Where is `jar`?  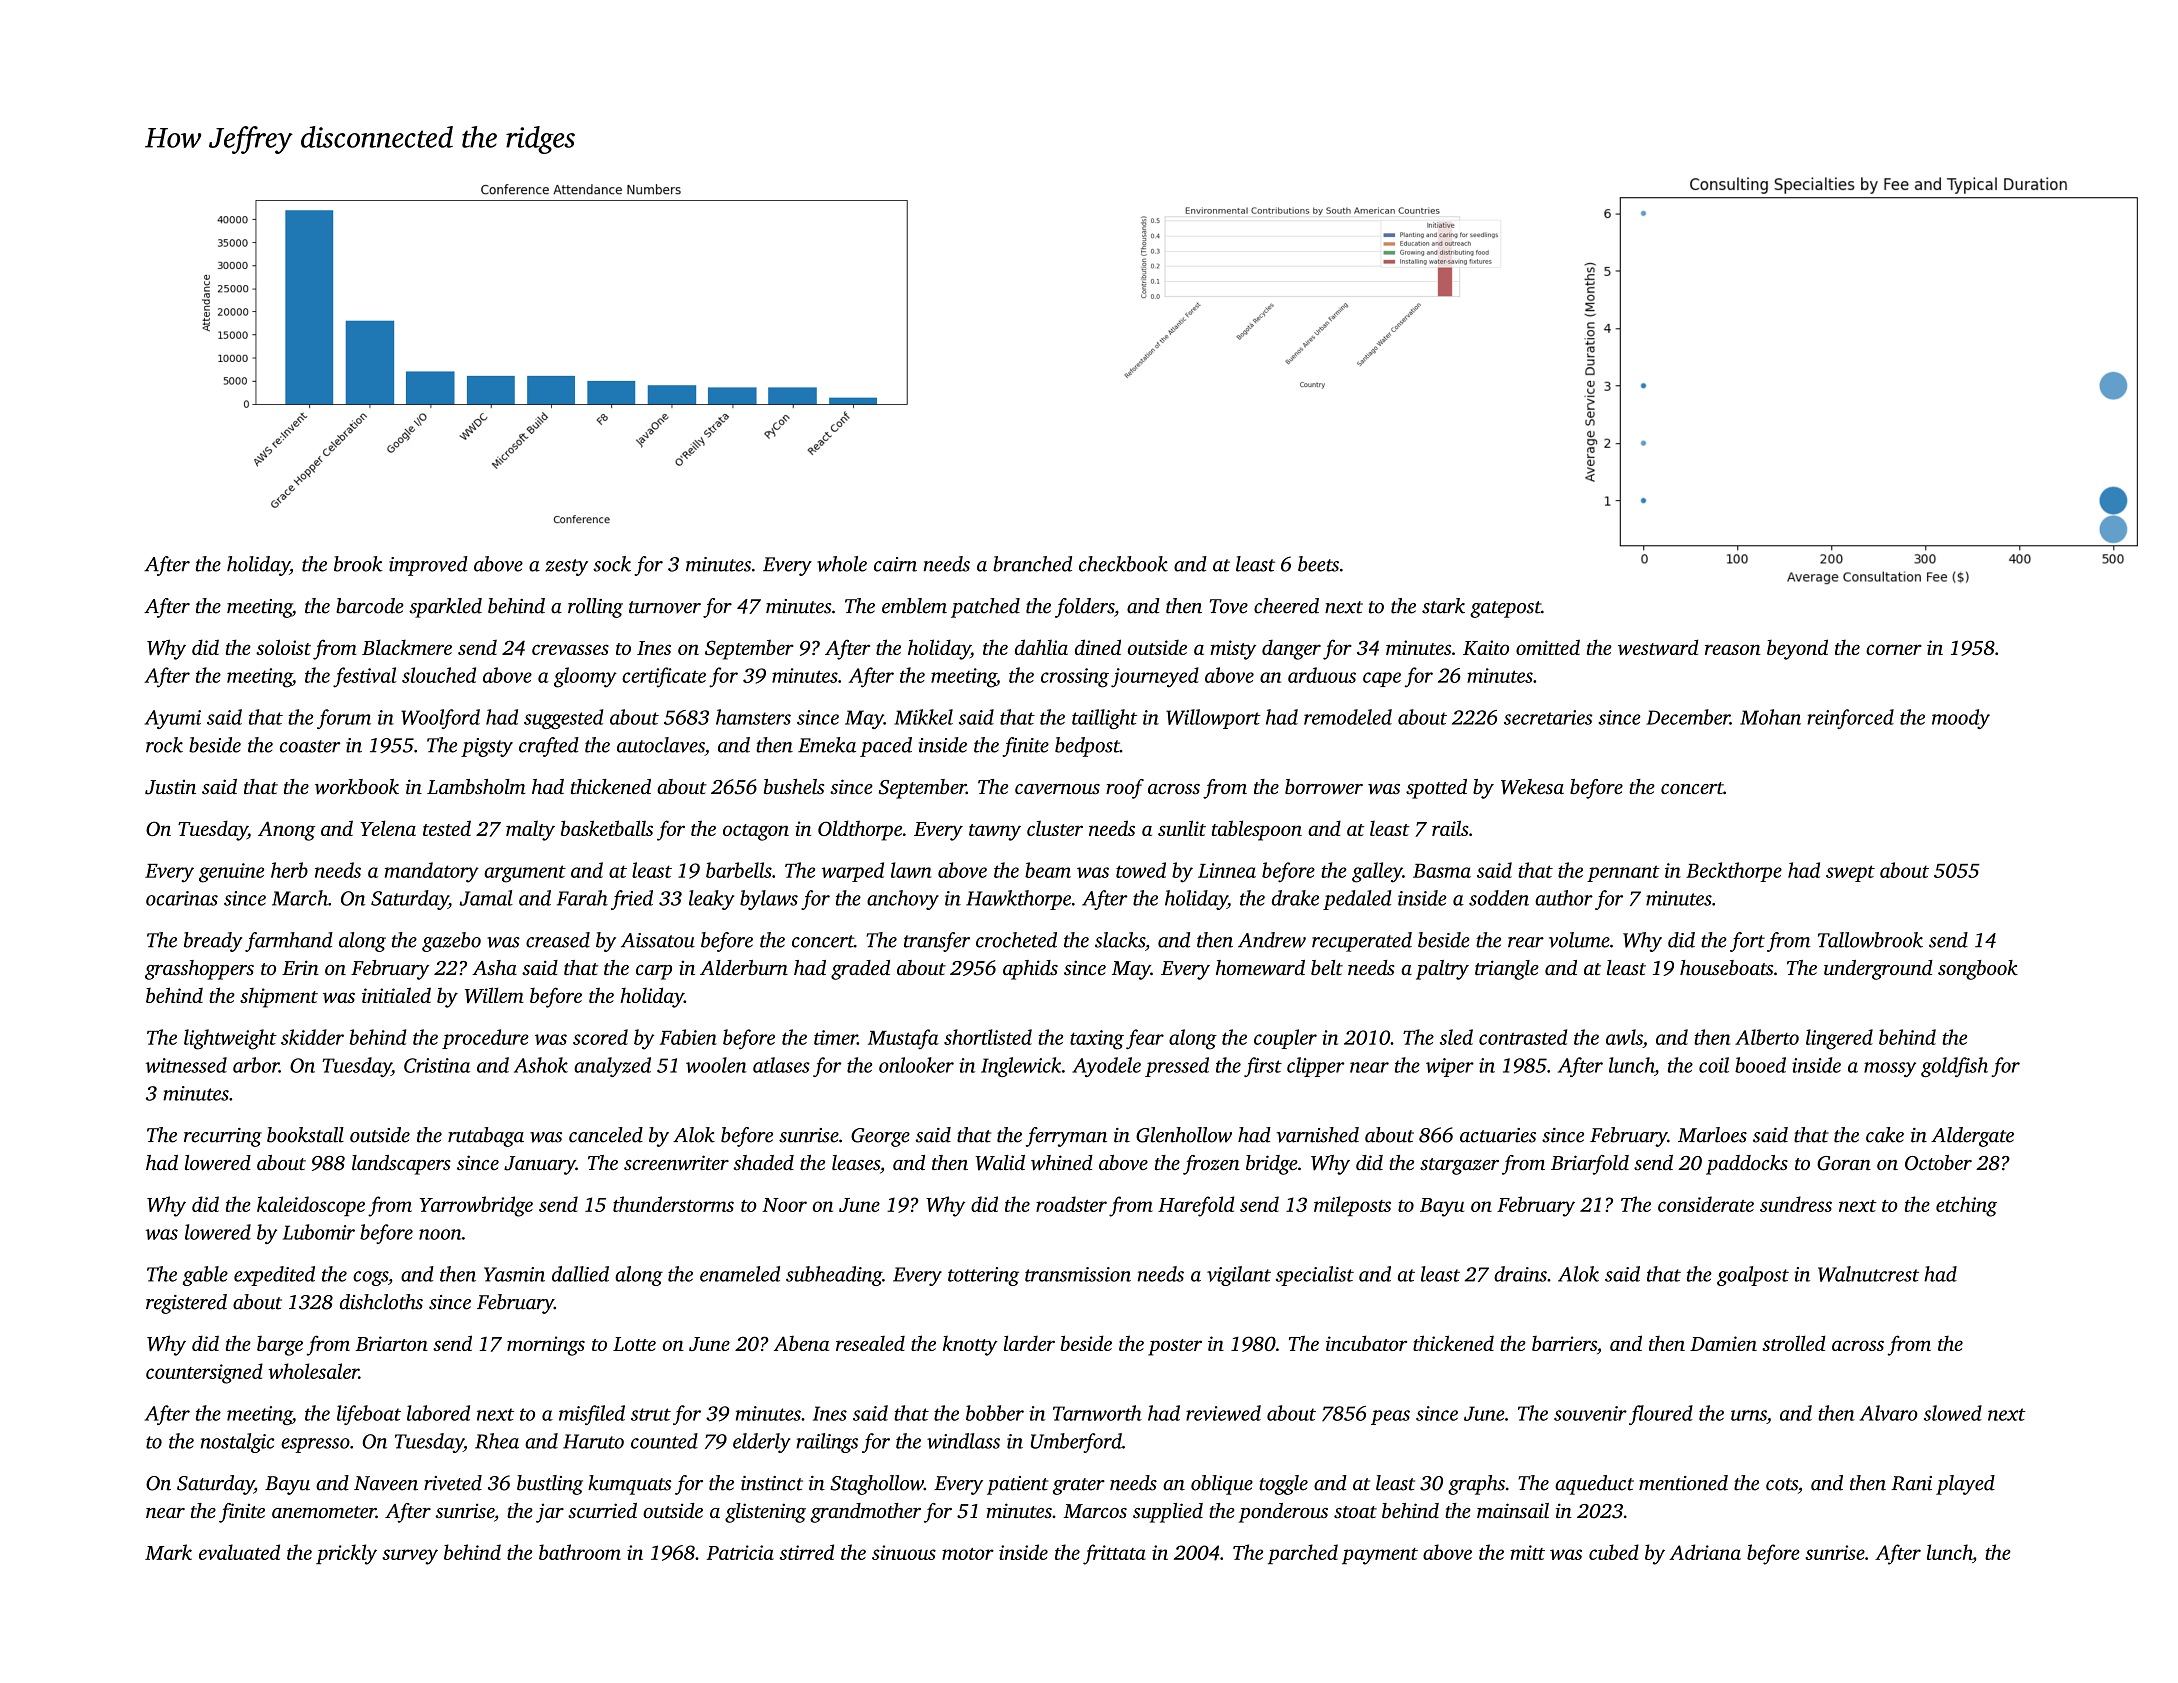
jar is located at coordinates (550, 1513).
